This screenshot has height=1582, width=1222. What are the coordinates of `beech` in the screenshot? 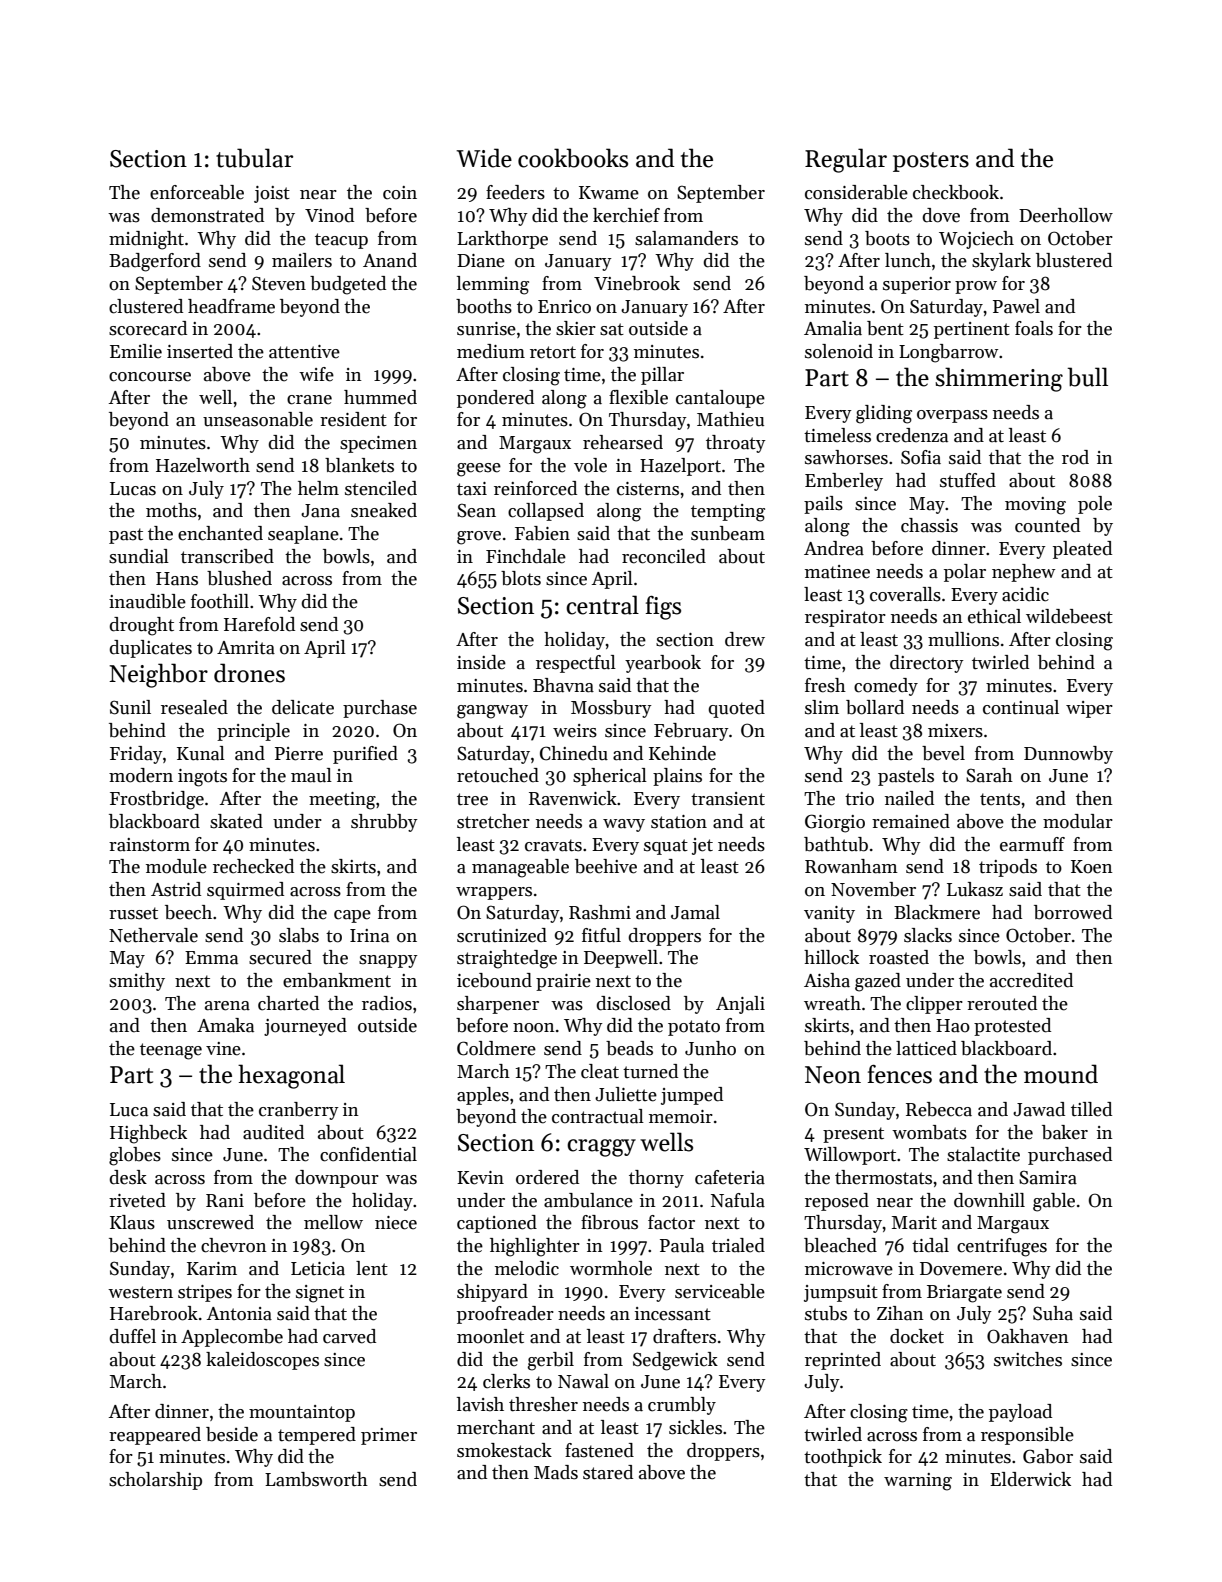 It's located at (188, 912).
